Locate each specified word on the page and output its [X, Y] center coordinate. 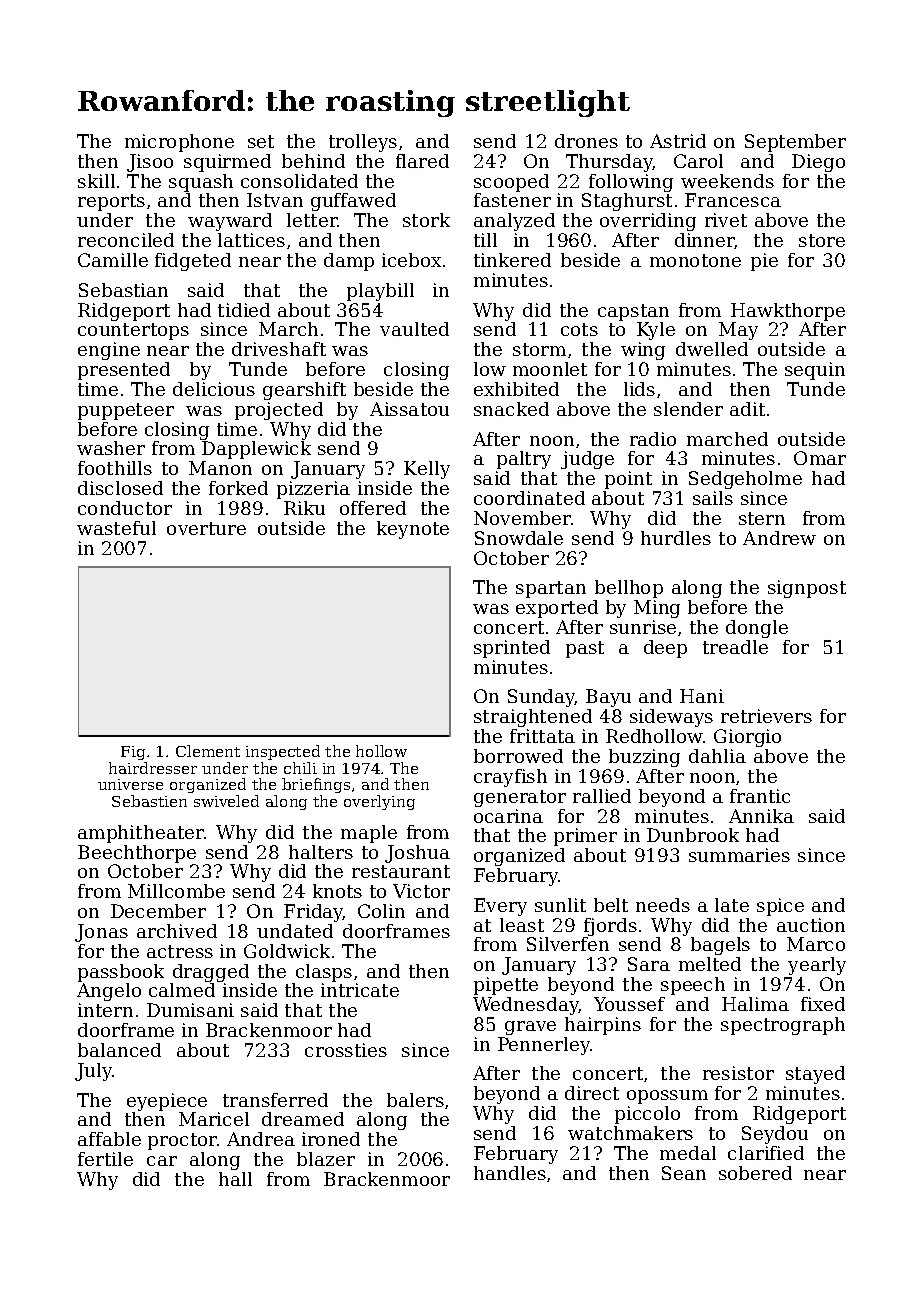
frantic [760, 796]
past [585, 649]
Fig [133, 753]
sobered [755, 1173]
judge [587, 460]
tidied [244, 310]
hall [235, 1179]
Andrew [779, 538]
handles [510, 1173]
